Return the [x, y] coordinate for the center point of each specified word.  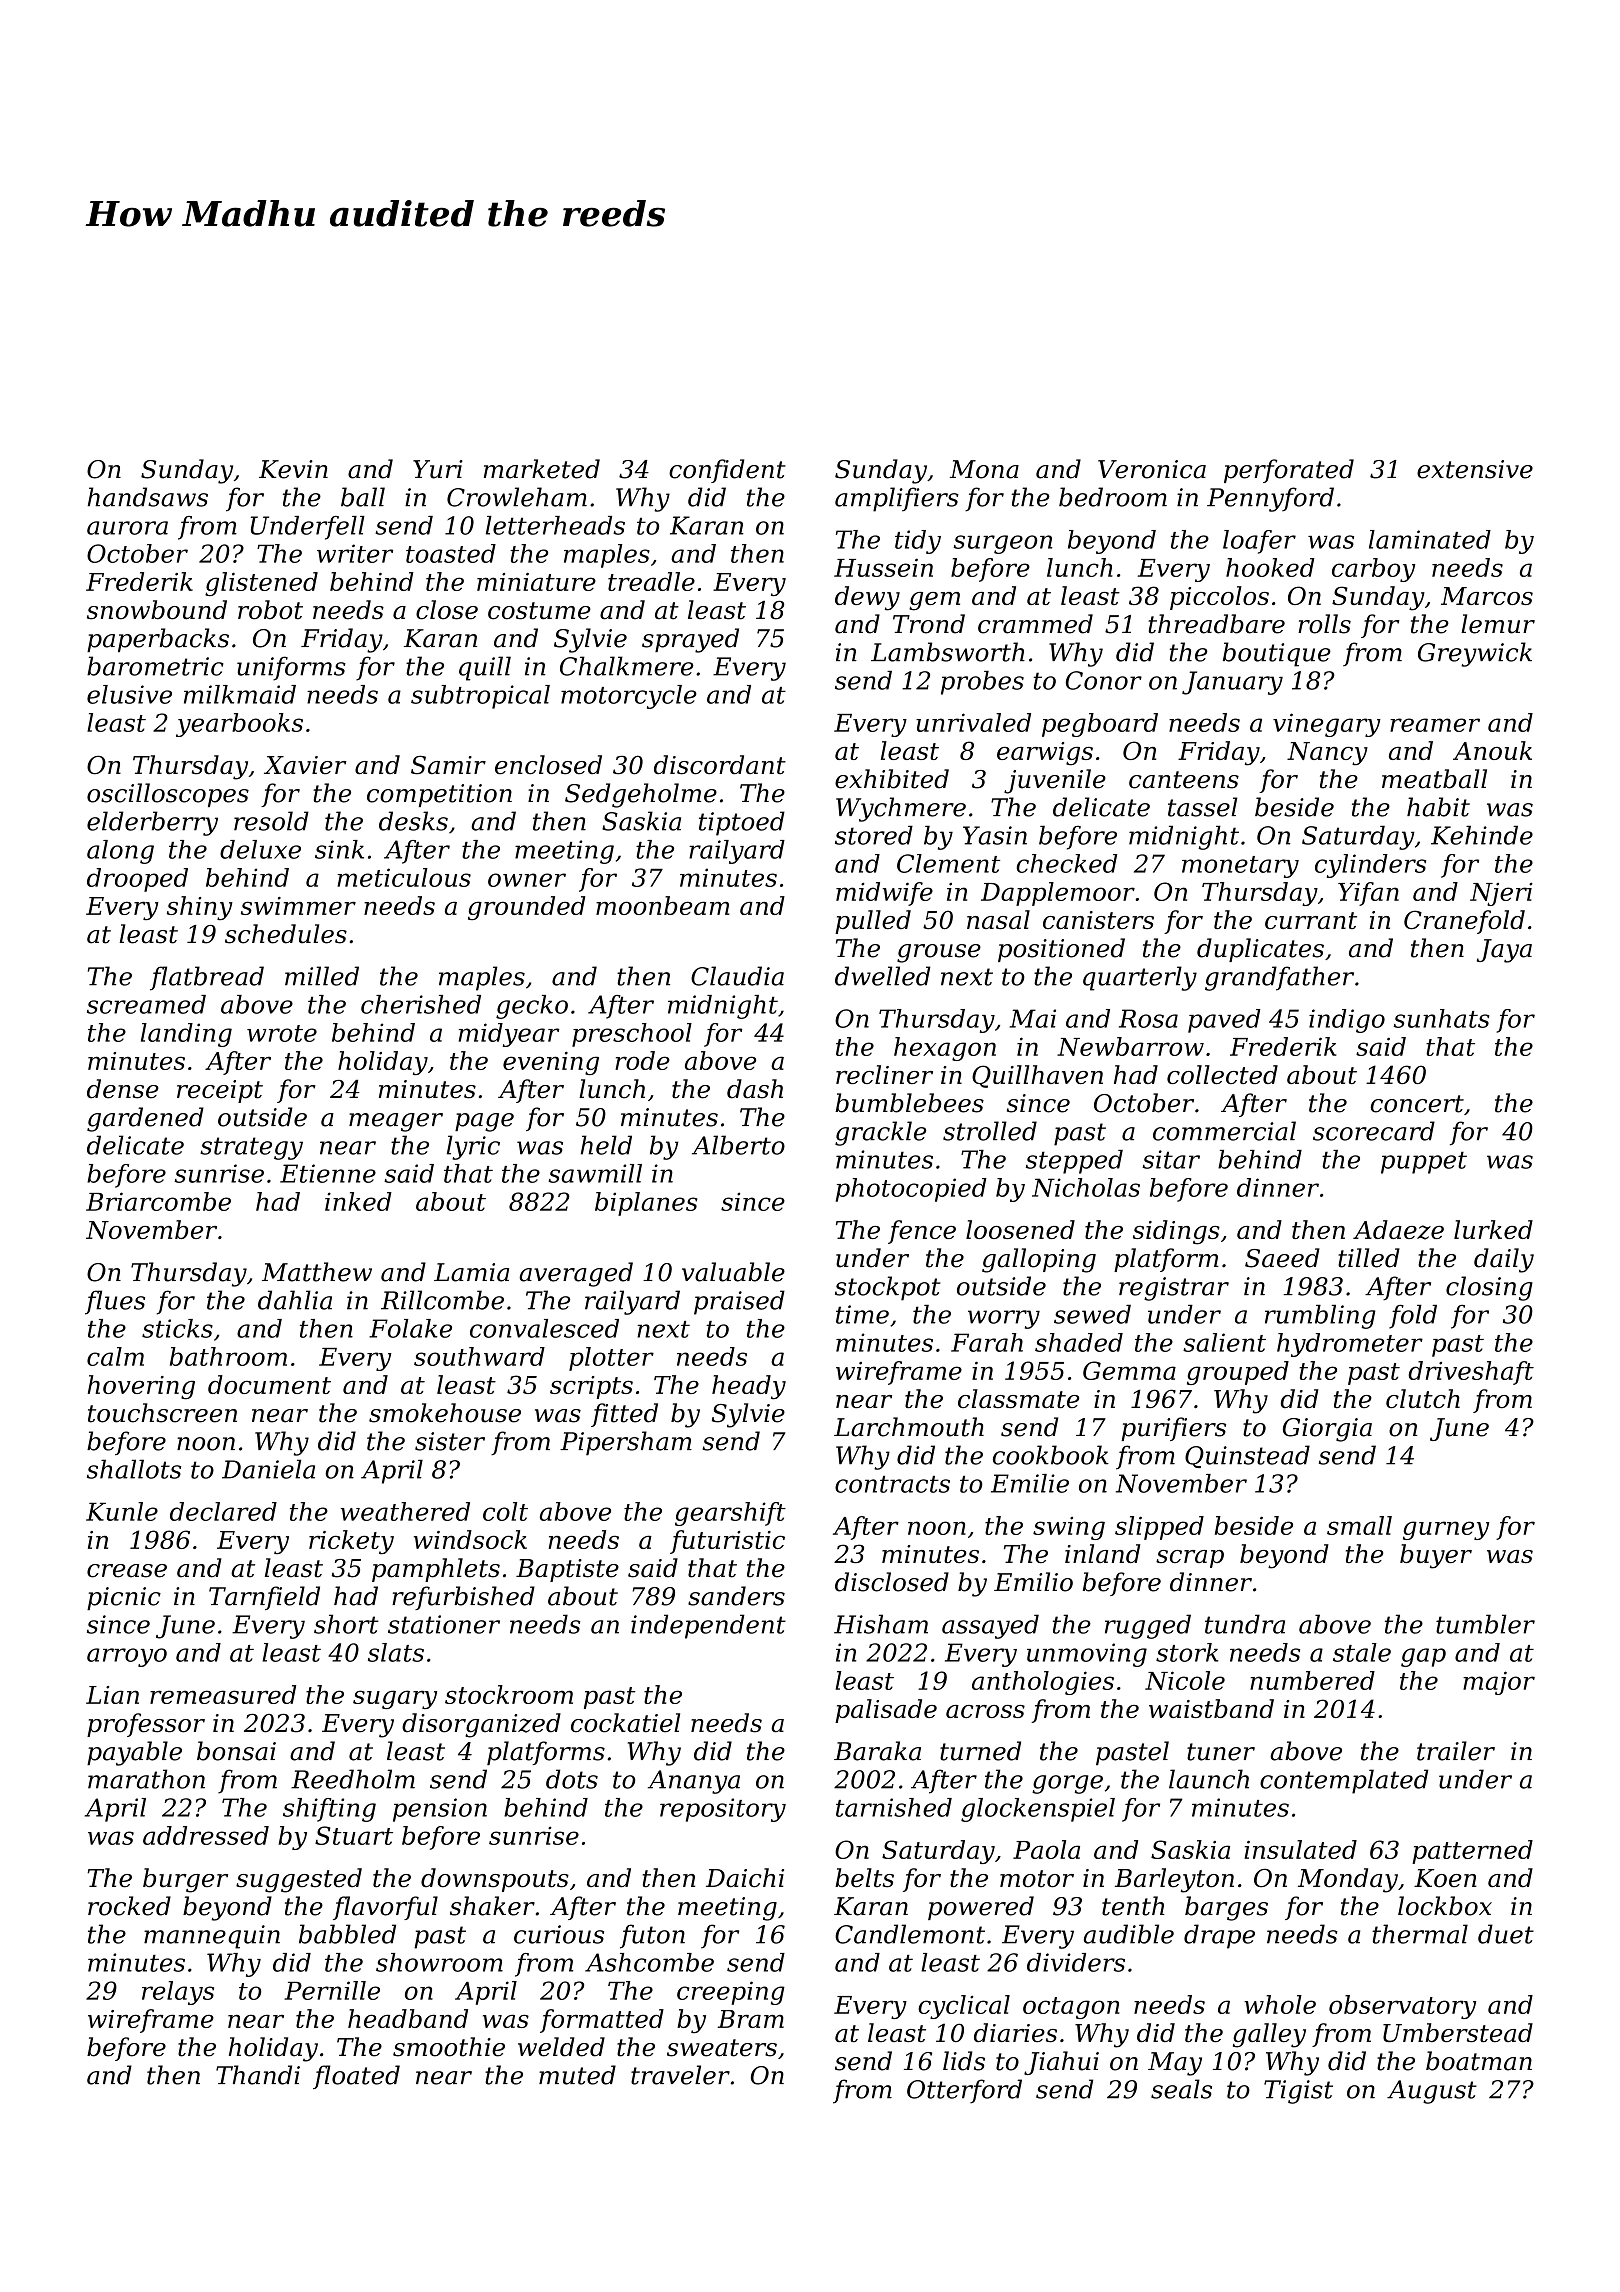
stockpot [887, 1288]
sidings [1176, 1232]
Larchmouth [909, 1427]
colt [505, 1511]
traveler [680, 2075]
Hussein [883, 567]
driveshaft [1471, 1373]
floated [356, 2077]
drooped [137, 880]
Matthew [317, 1272]
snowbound [157, 610]
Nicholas [1086, 1187]
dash [755, 1089]
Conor [1104, 680]
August [1432, 2092]
